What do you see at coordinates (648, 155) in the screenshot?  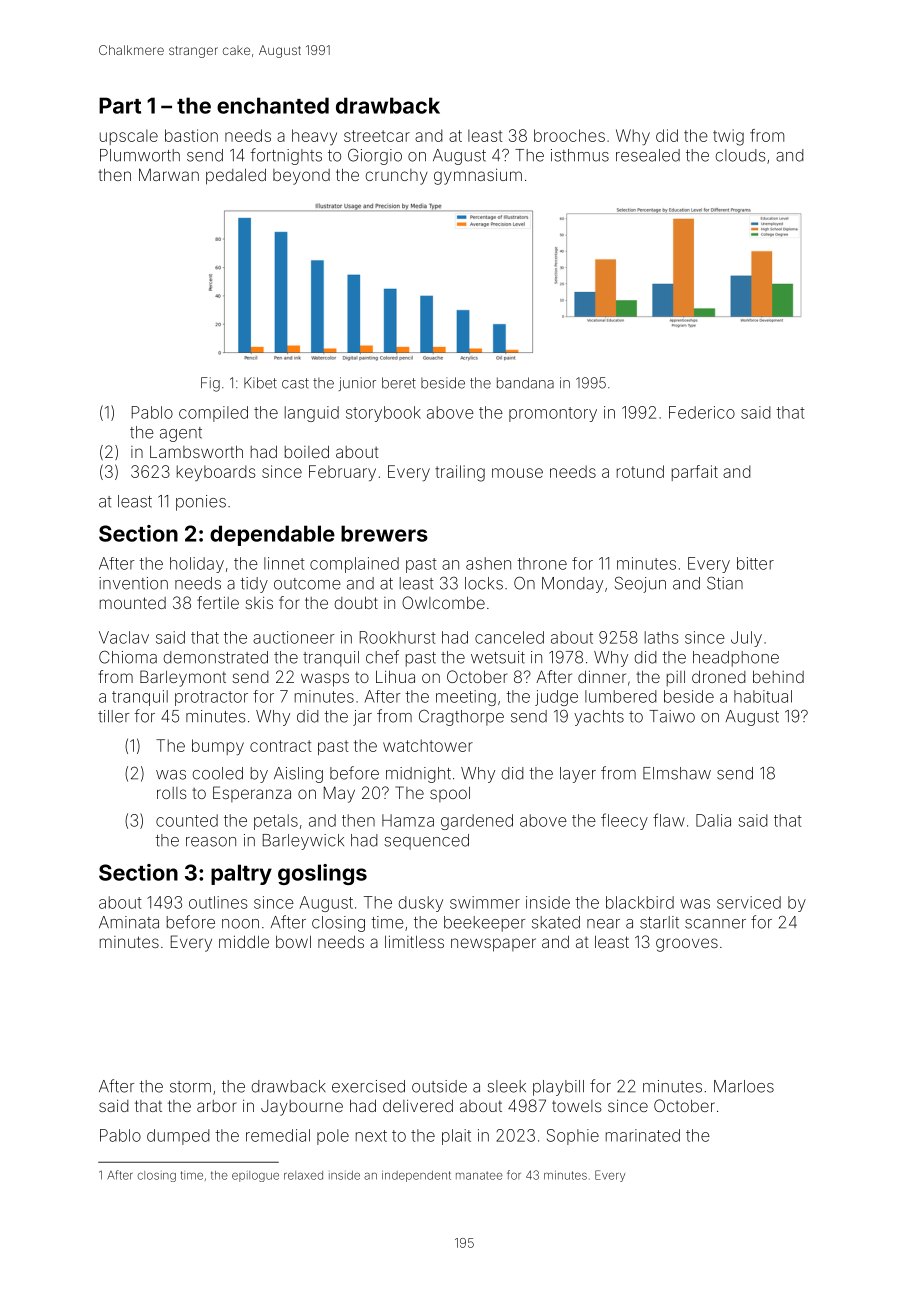 I see `resealed` at bounding box center [648, 155].
